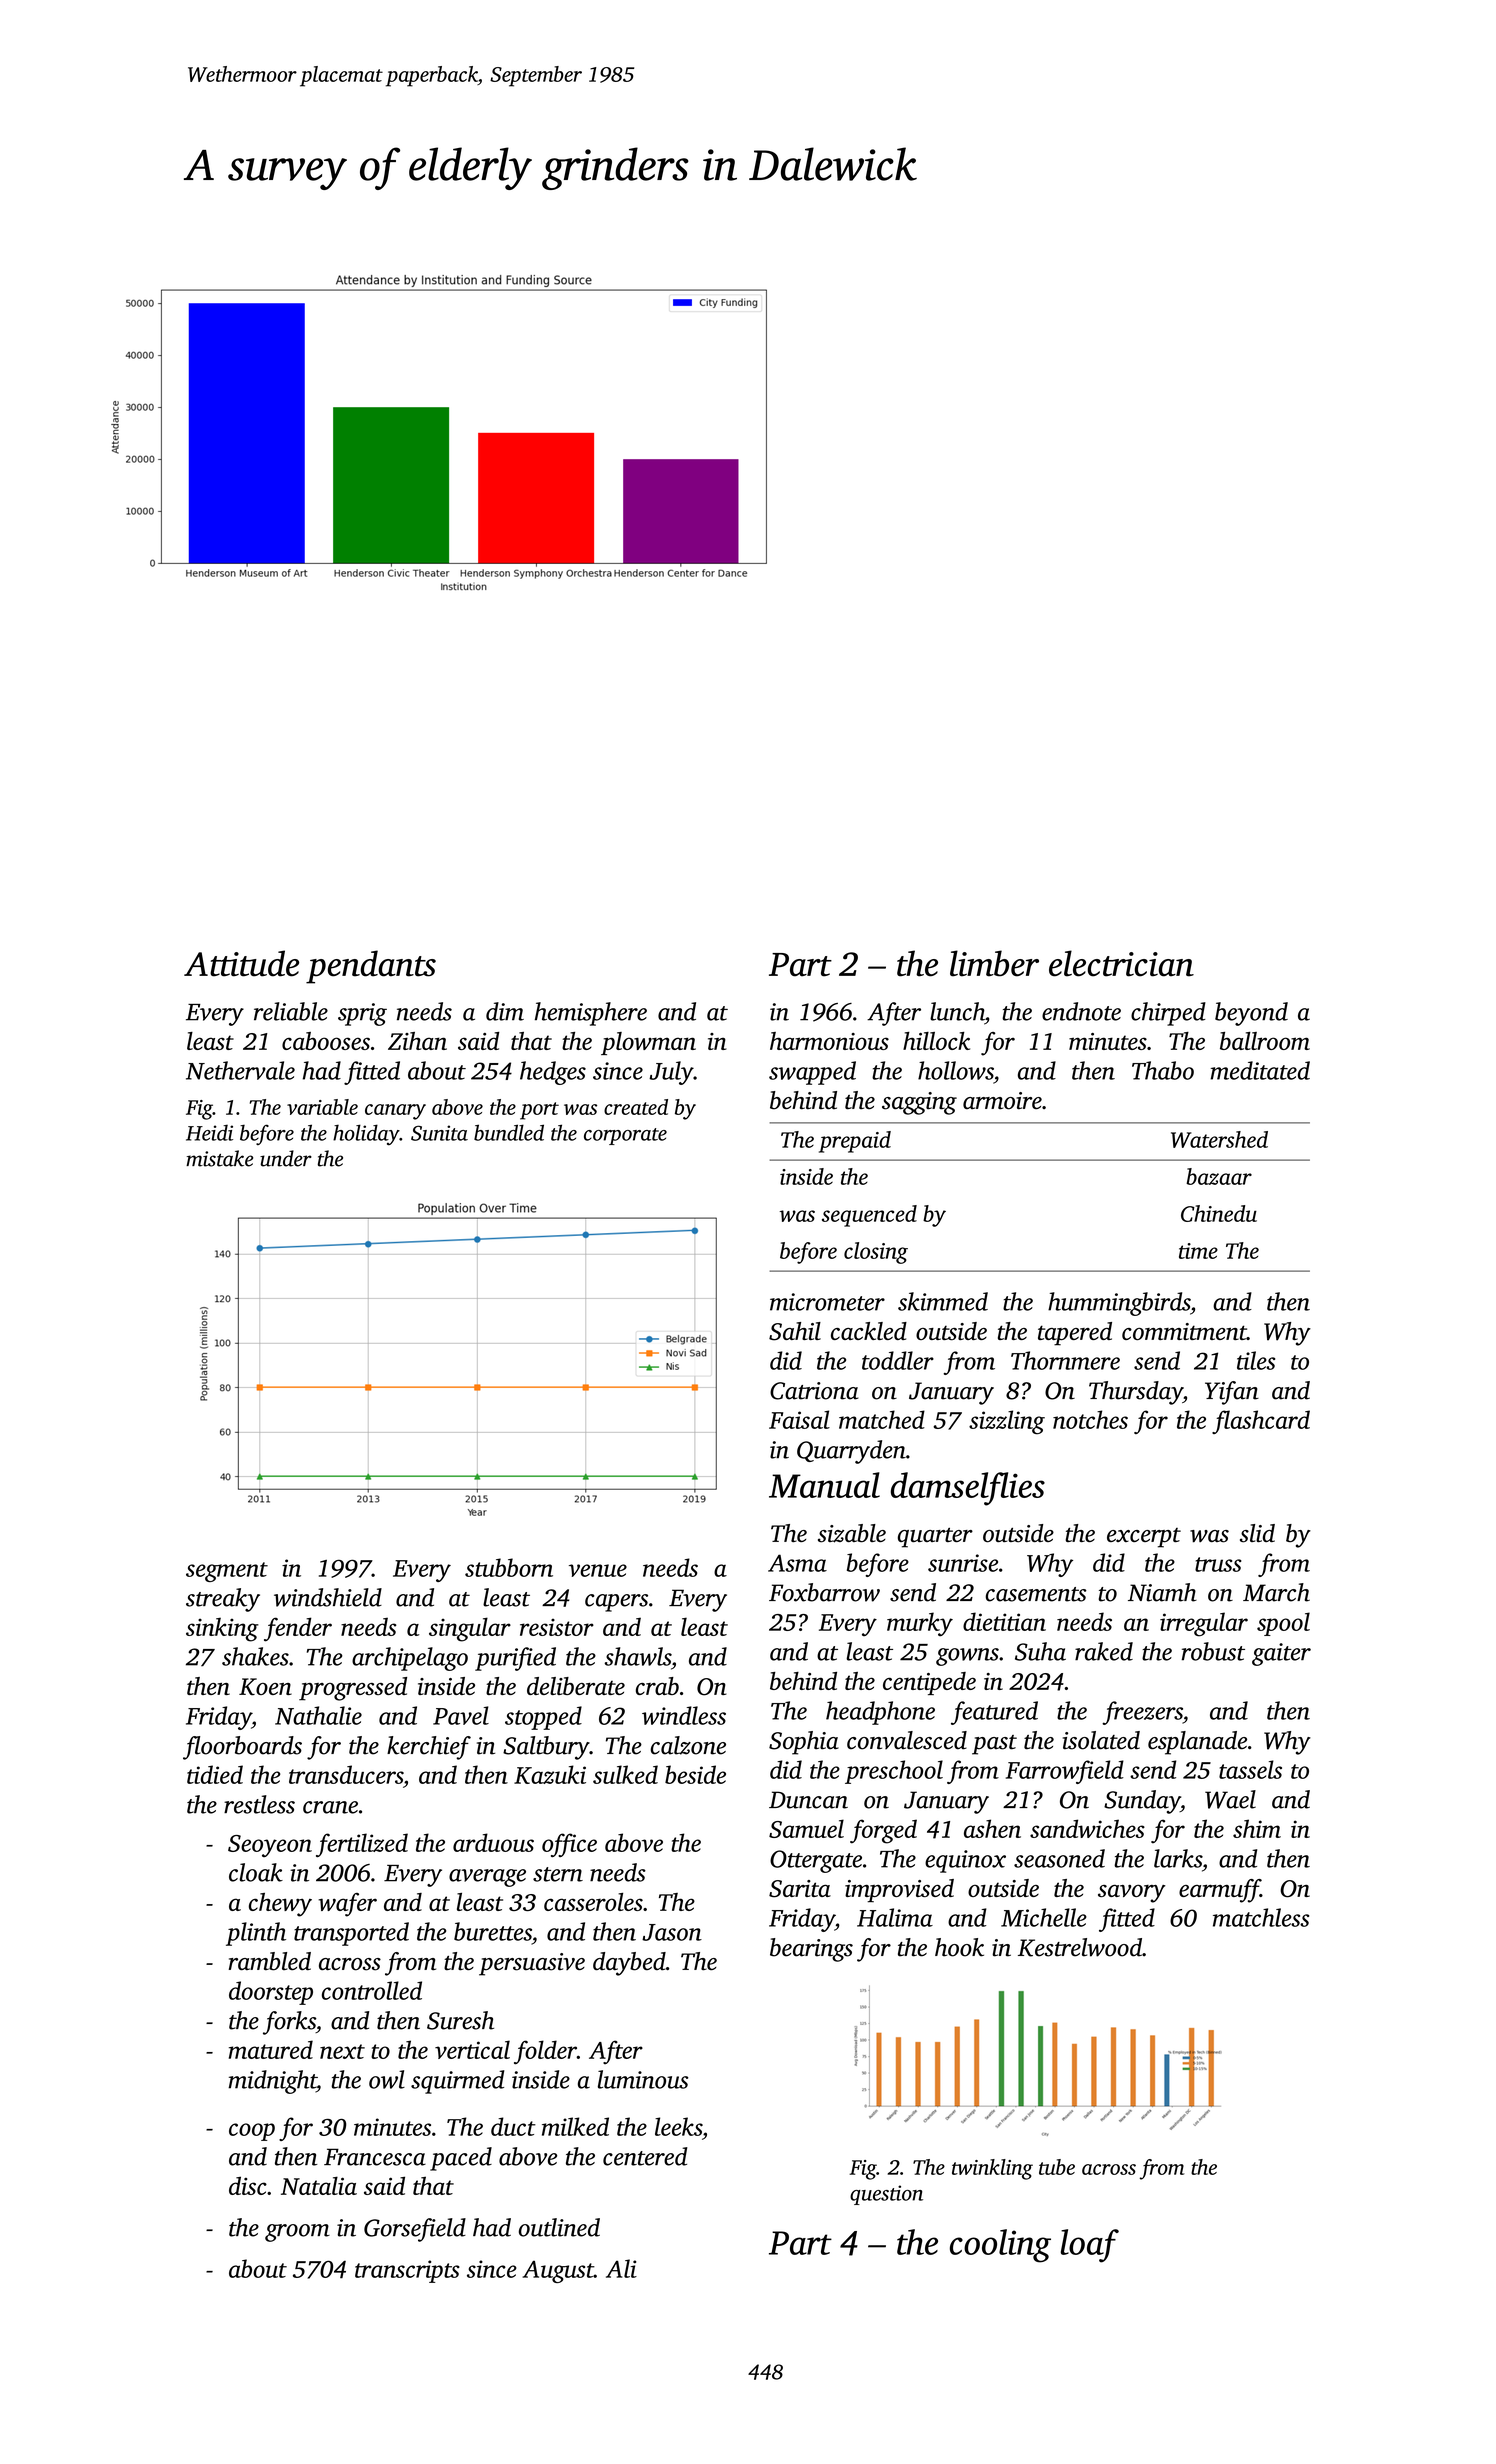 This document has height=2464, width=1496. What do you see at coordinates (657, 1686) in the document?
I see `crab` at bounding box center [657, 1686].
